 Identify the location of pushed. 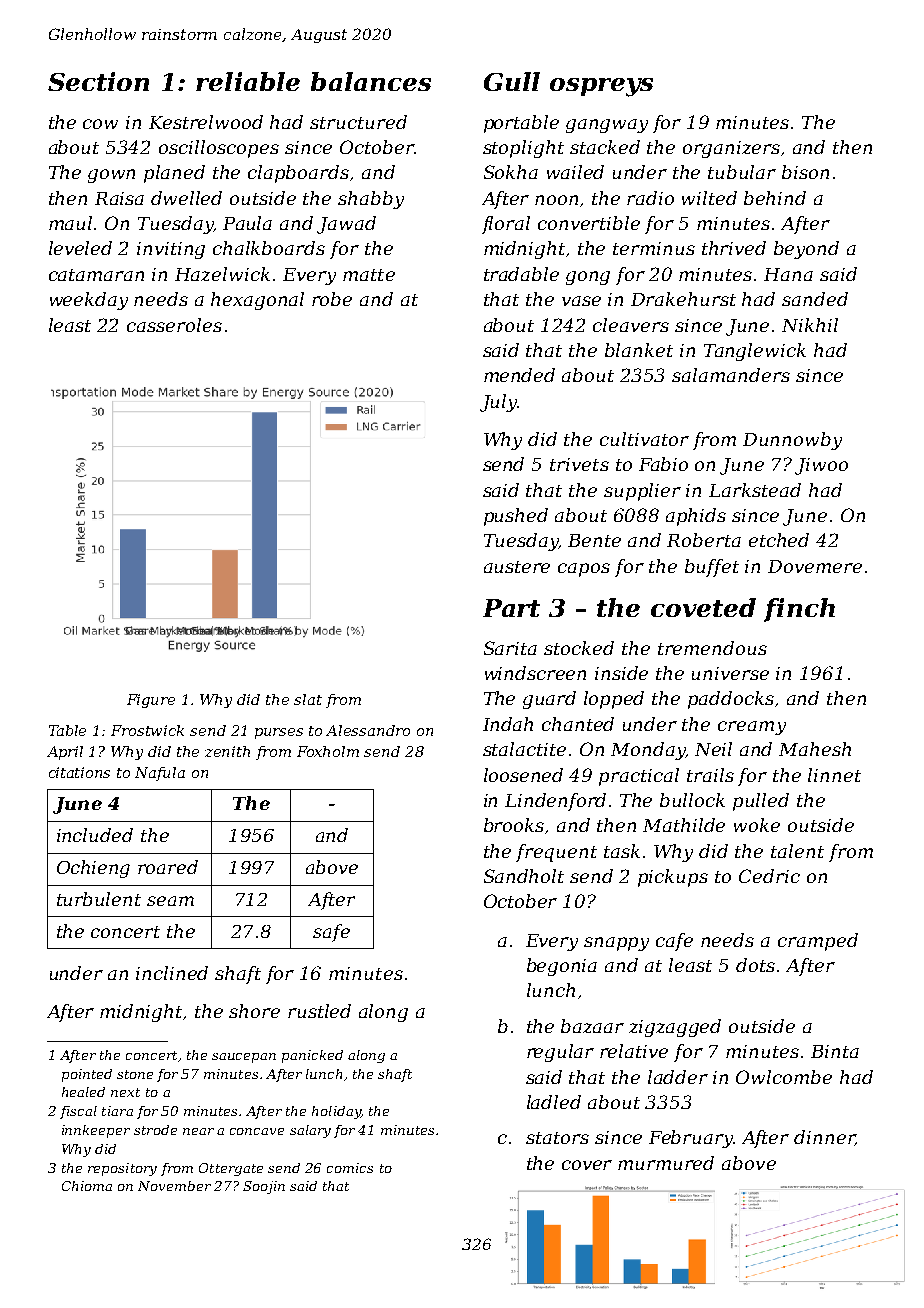
(516, 517).
